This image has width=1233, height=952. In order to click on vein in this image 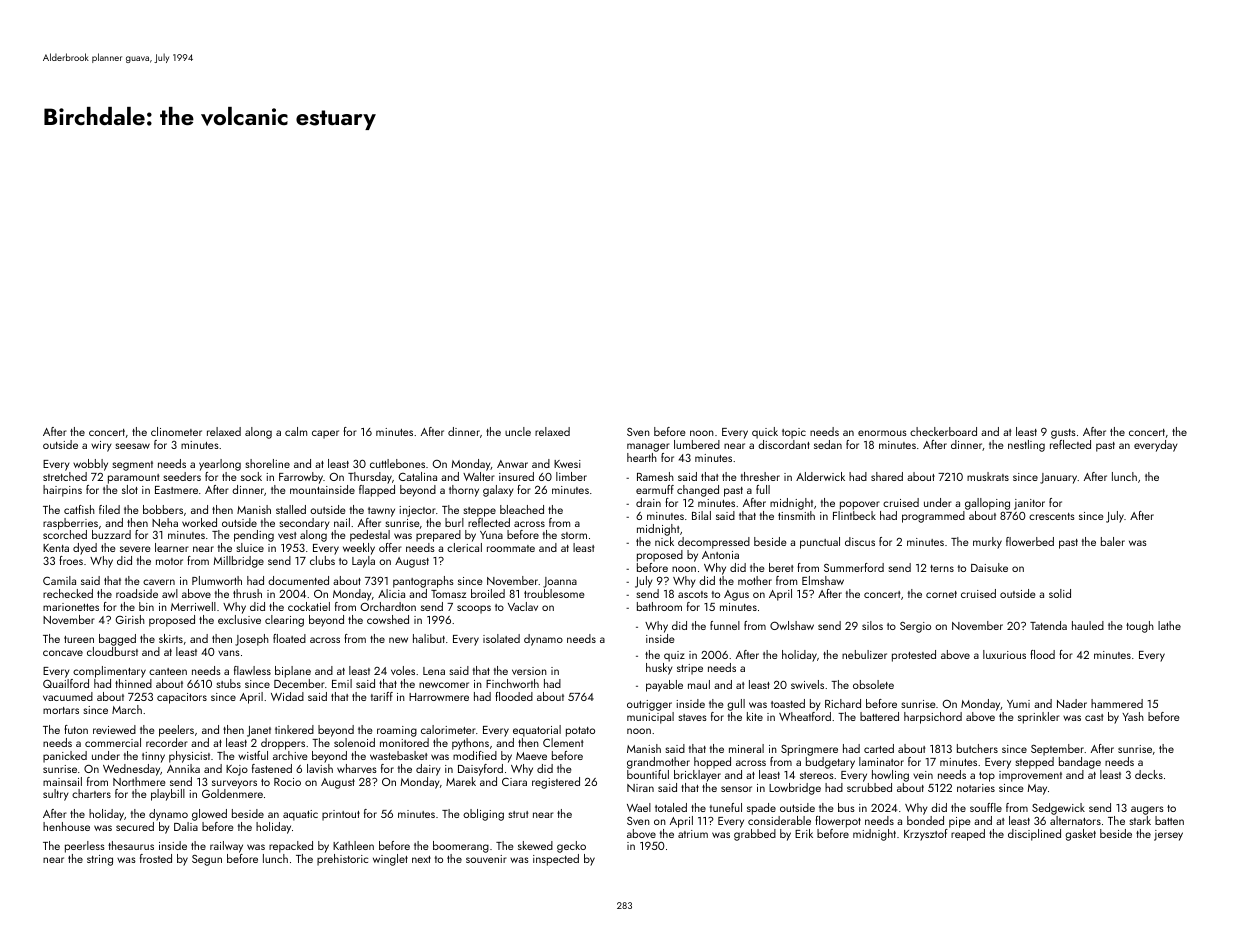, I will do `click(923, 775)`.
